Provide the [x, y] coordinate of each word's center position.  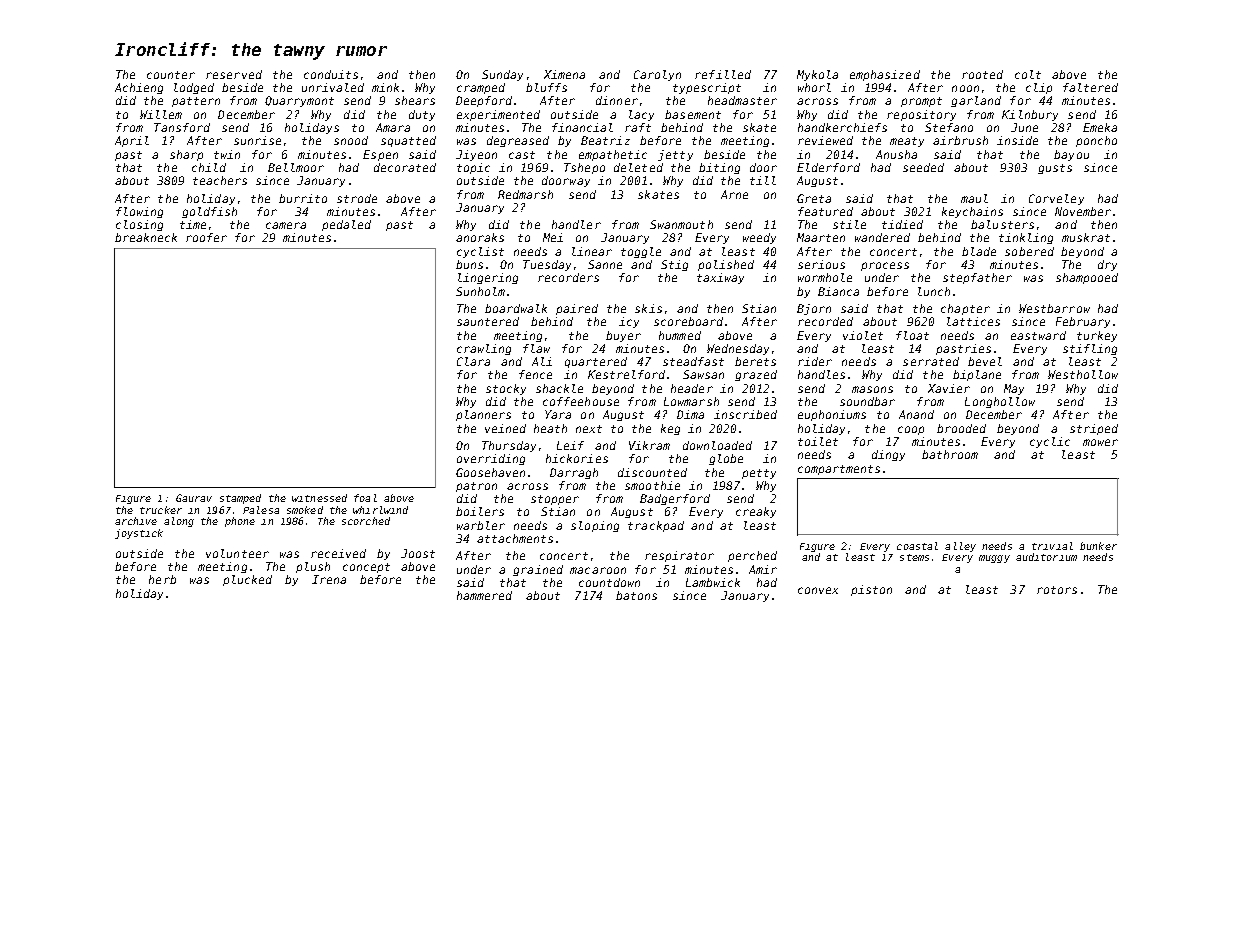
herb [162, 579]
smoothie [652, 485]
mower [1100, 442]
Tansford [182, 127]
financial [582, 127]
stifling [1090, 349]
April [132, 141]
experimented [498, 115]
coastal [917, 546]
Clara [473, 361]
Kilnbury [1030, 115]
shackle [559, 388]
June [1024, 127]
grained [538, 570]
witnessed [319, 498]
